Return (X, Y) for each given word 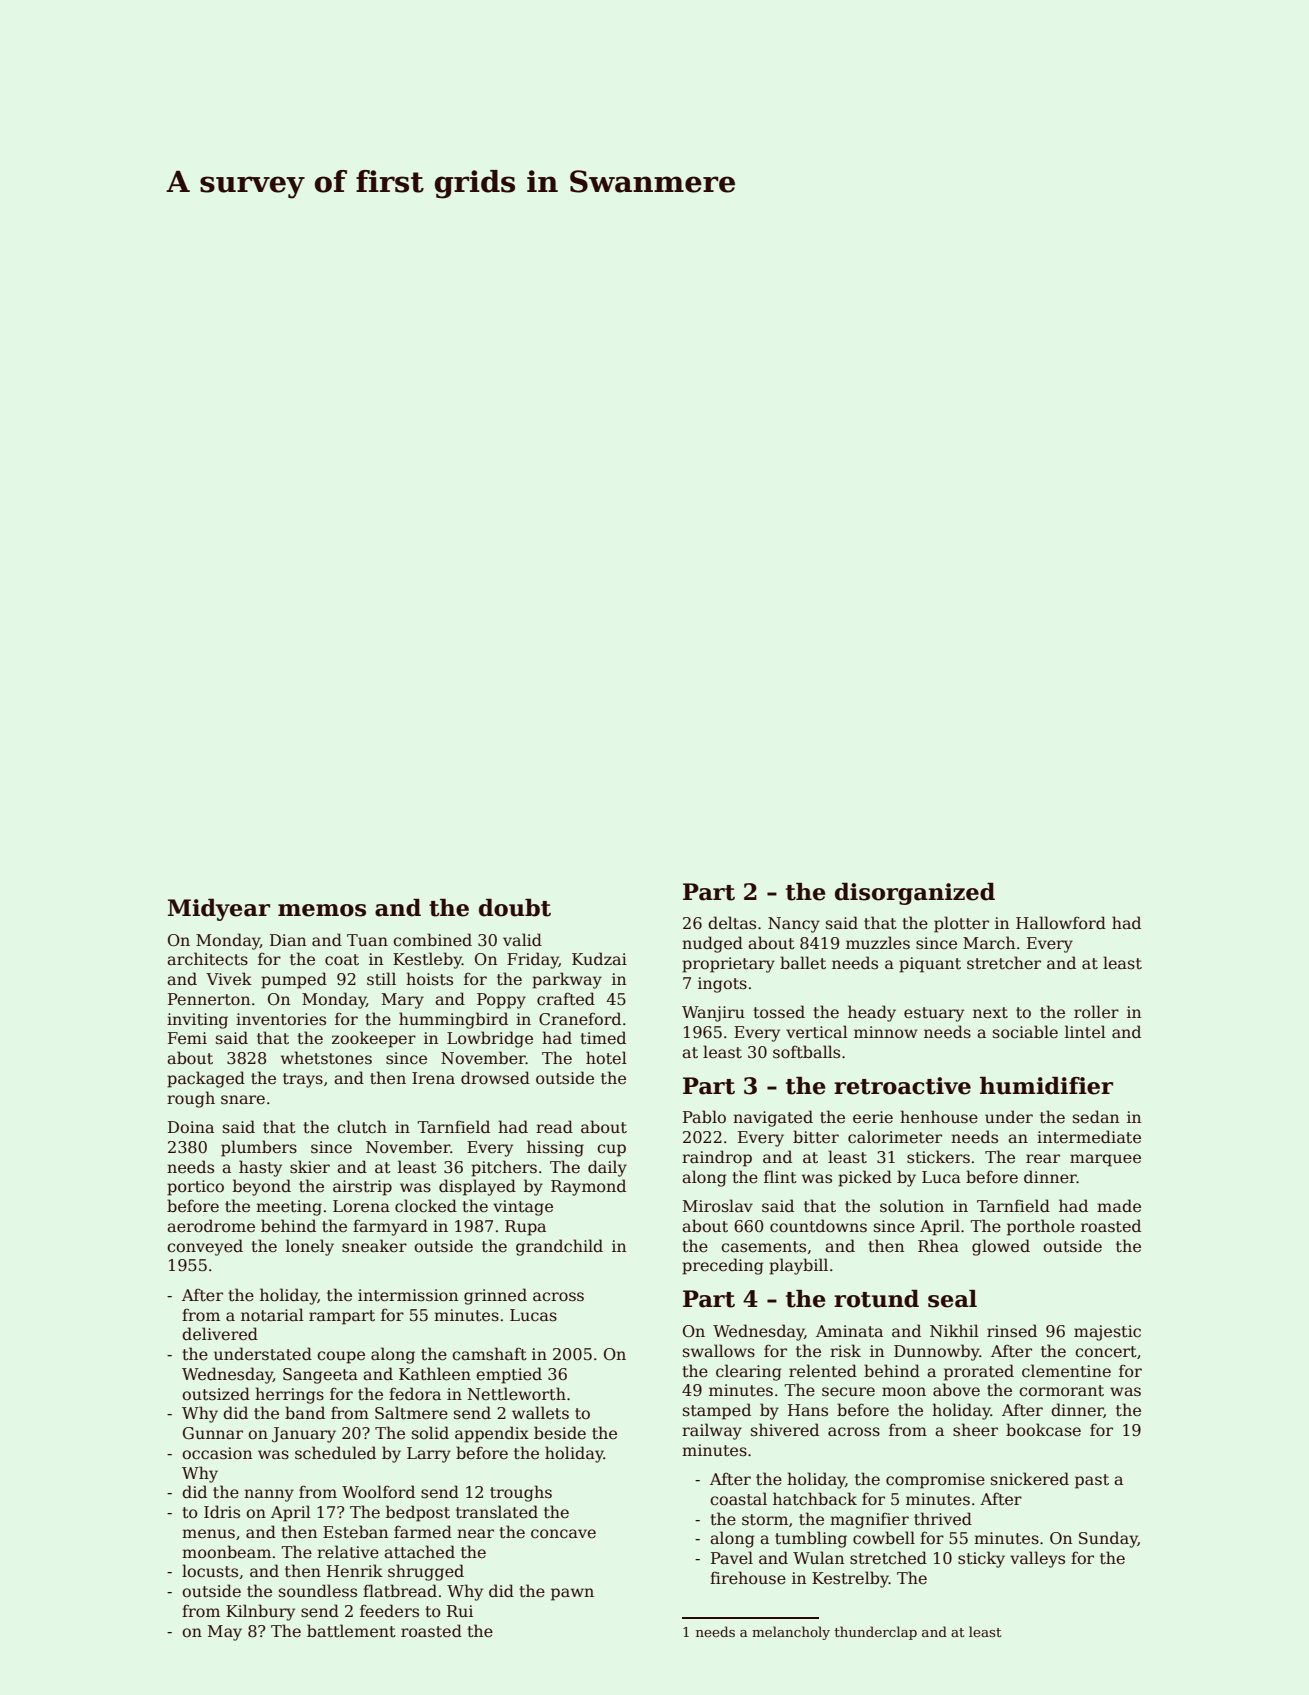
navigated (773, 1118)
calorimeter (895, 1137)
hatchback (815, 1499)
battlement (351, 1631)
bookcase (1043, 1429)
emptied (509, 1375)
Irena (433, 1078)
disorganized (915, 894)
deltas (732, 923)
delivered (220, 1333)
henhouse (939, 1117)
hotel (606, 1058)
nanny (269, 1495)
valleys (1037, 1559)
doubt (515, 908)
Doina (191, 1127)
